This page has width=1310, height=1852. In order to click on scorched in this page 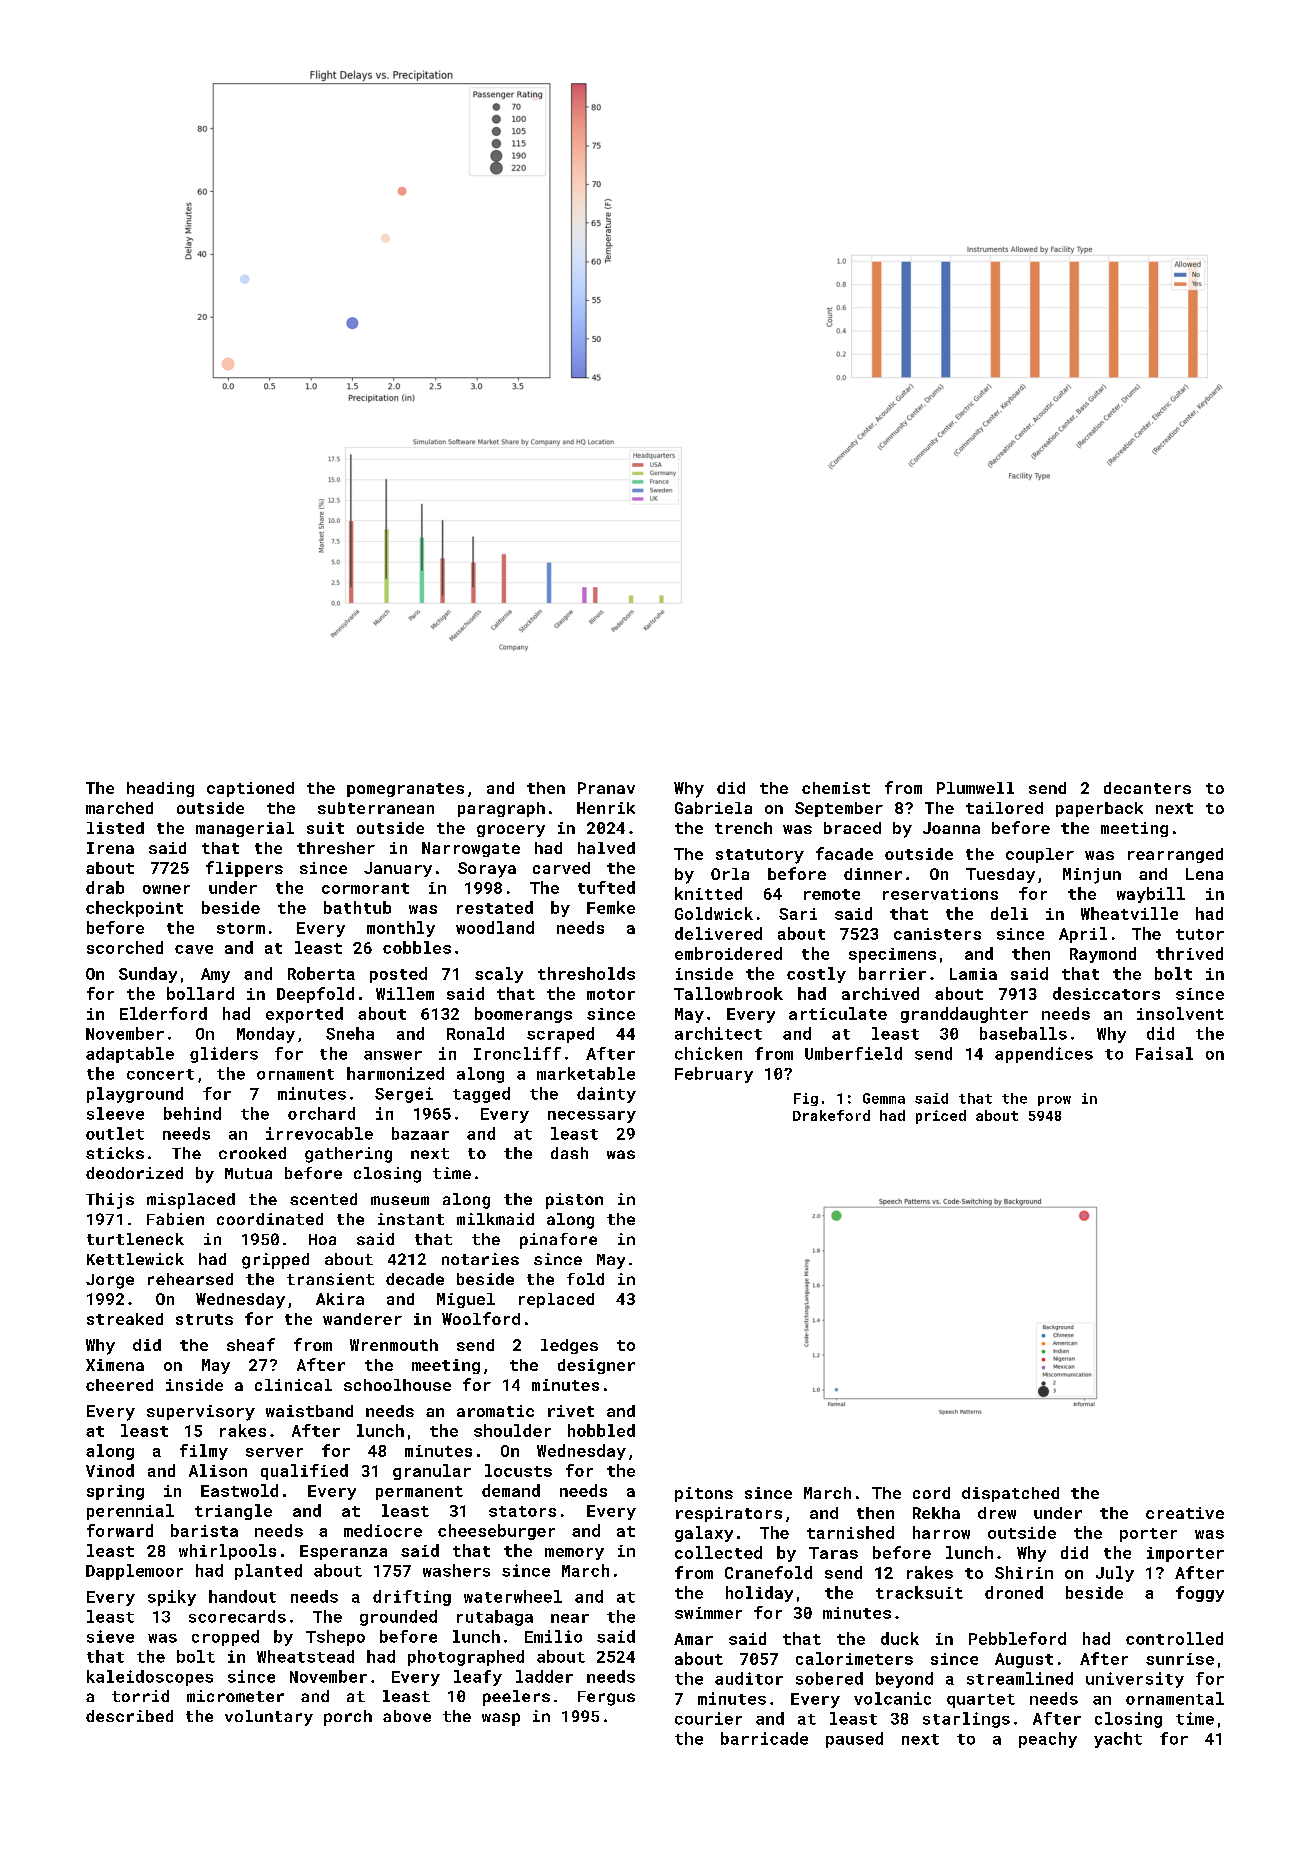, I will do `click(125, 947)`.
